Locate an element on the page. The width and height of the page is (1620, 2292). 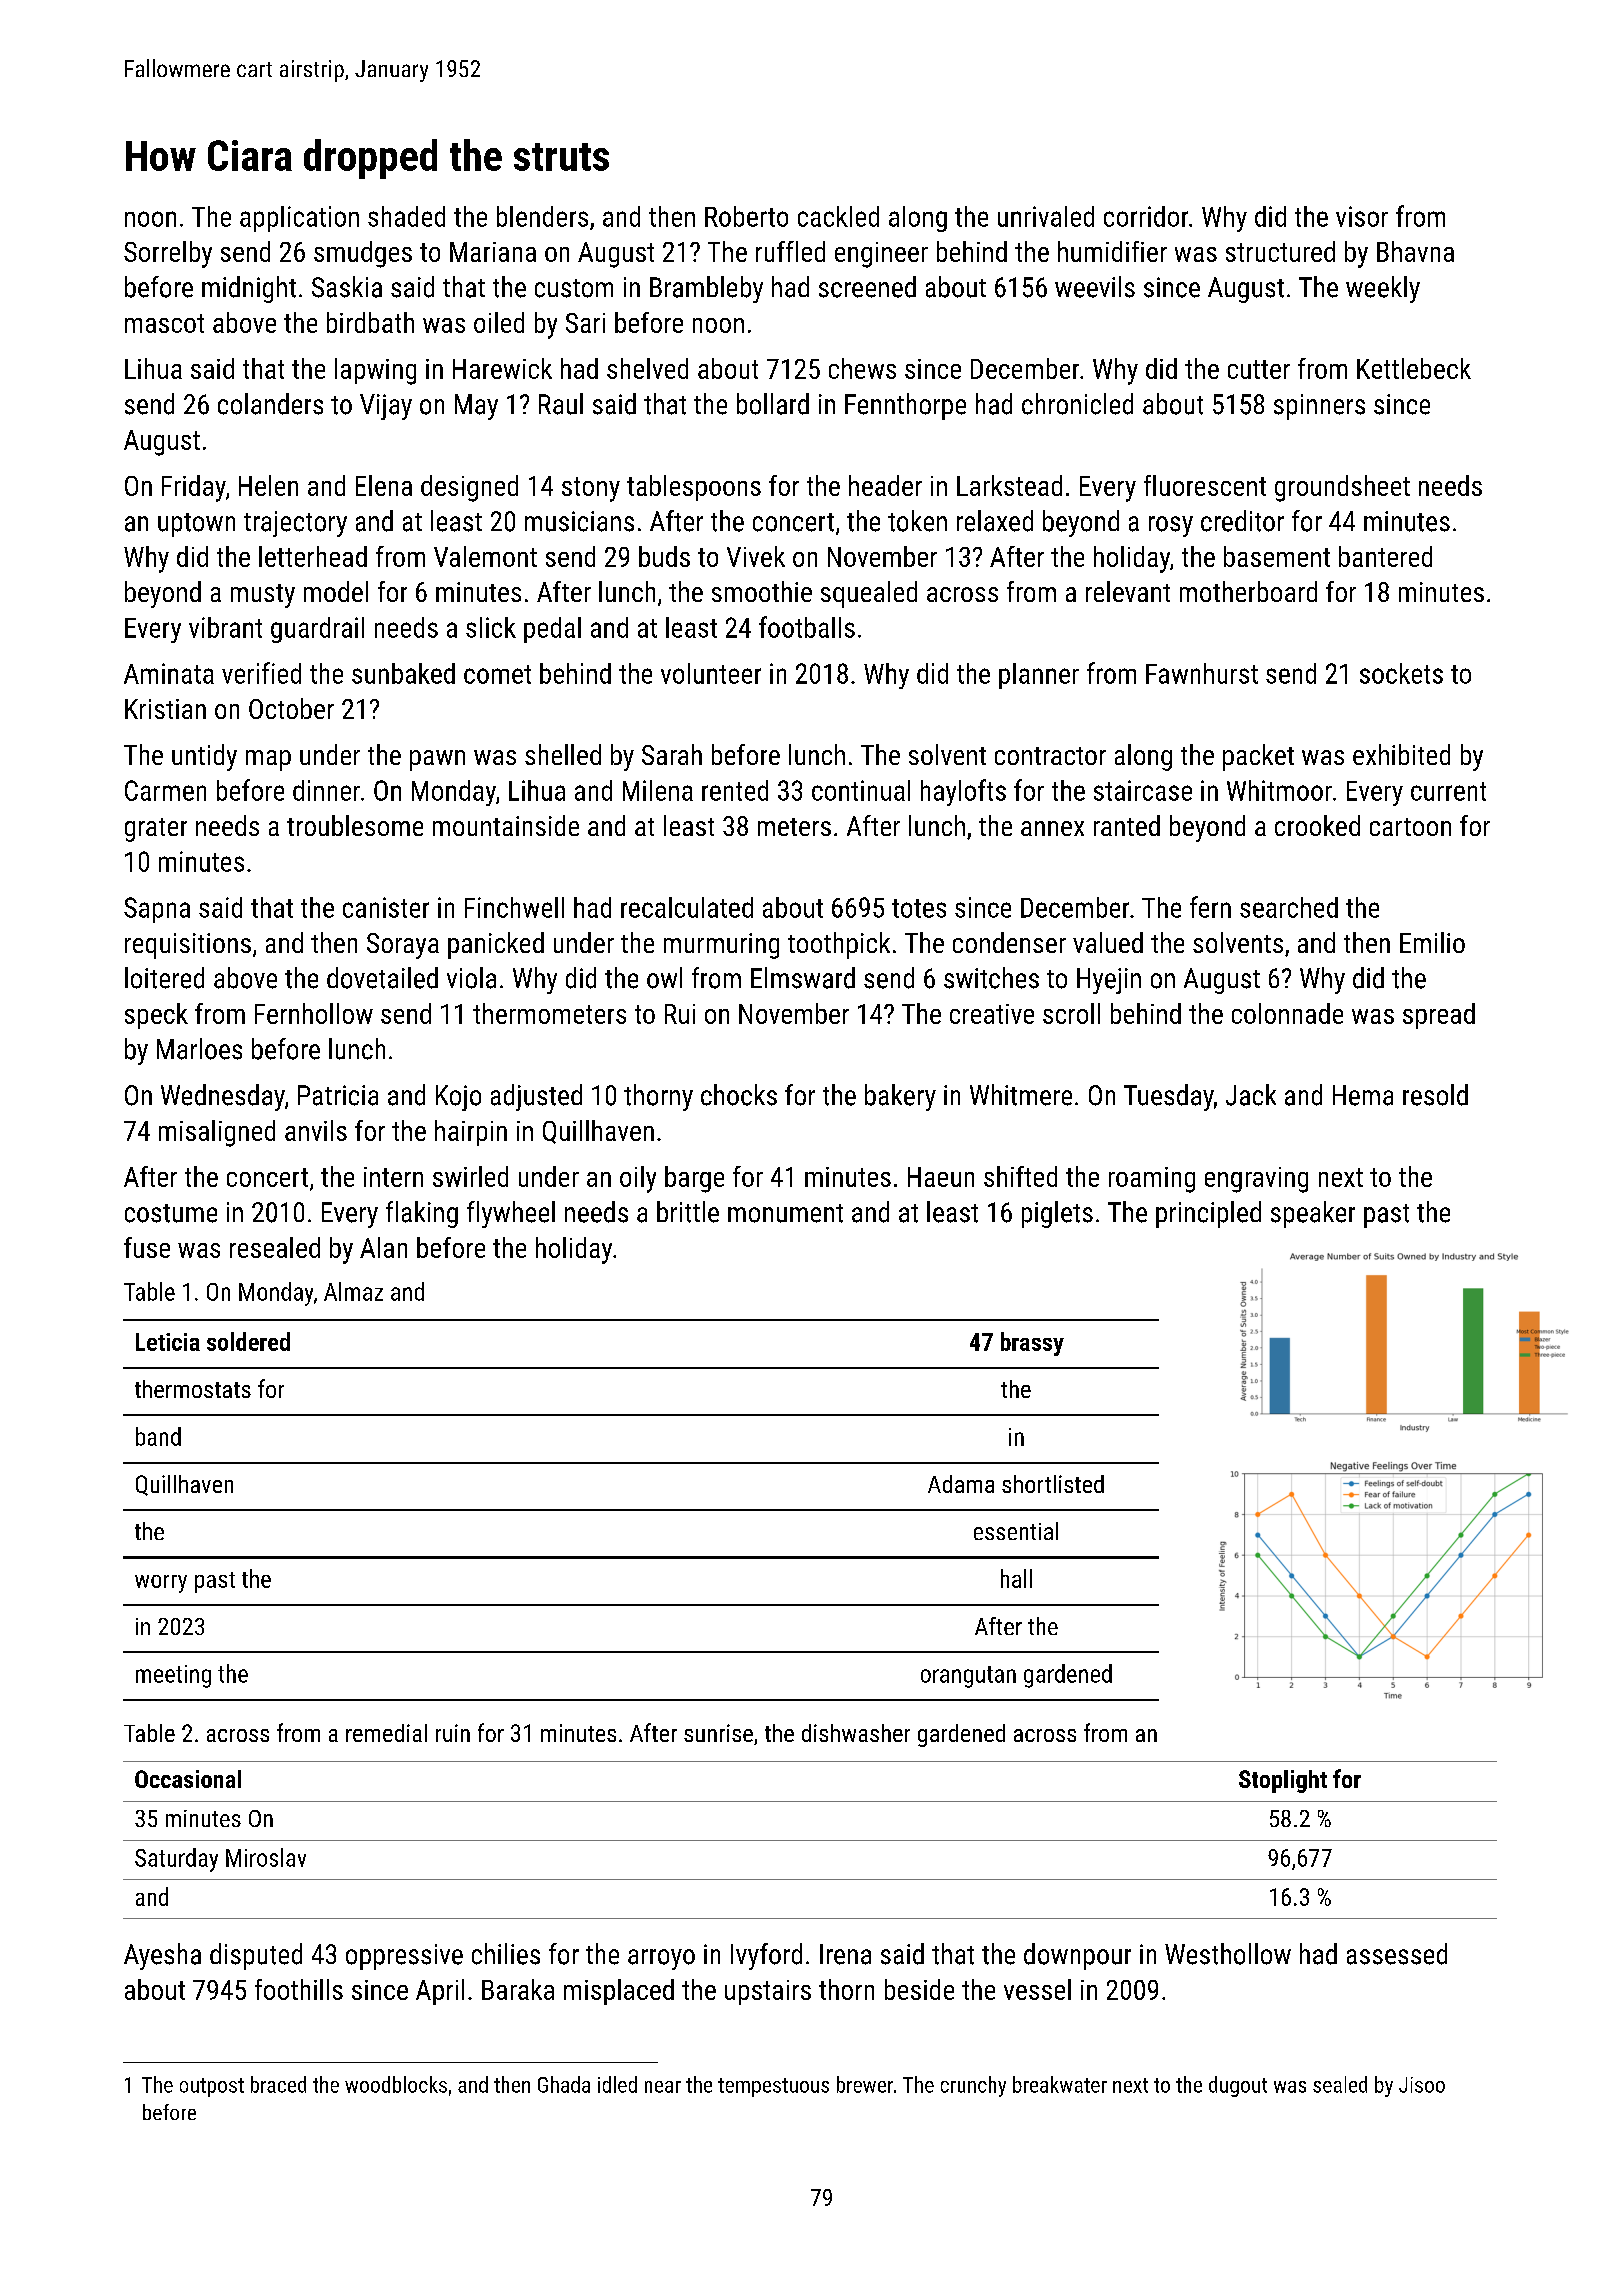
corridor is located at coordinates (1146, 216).
